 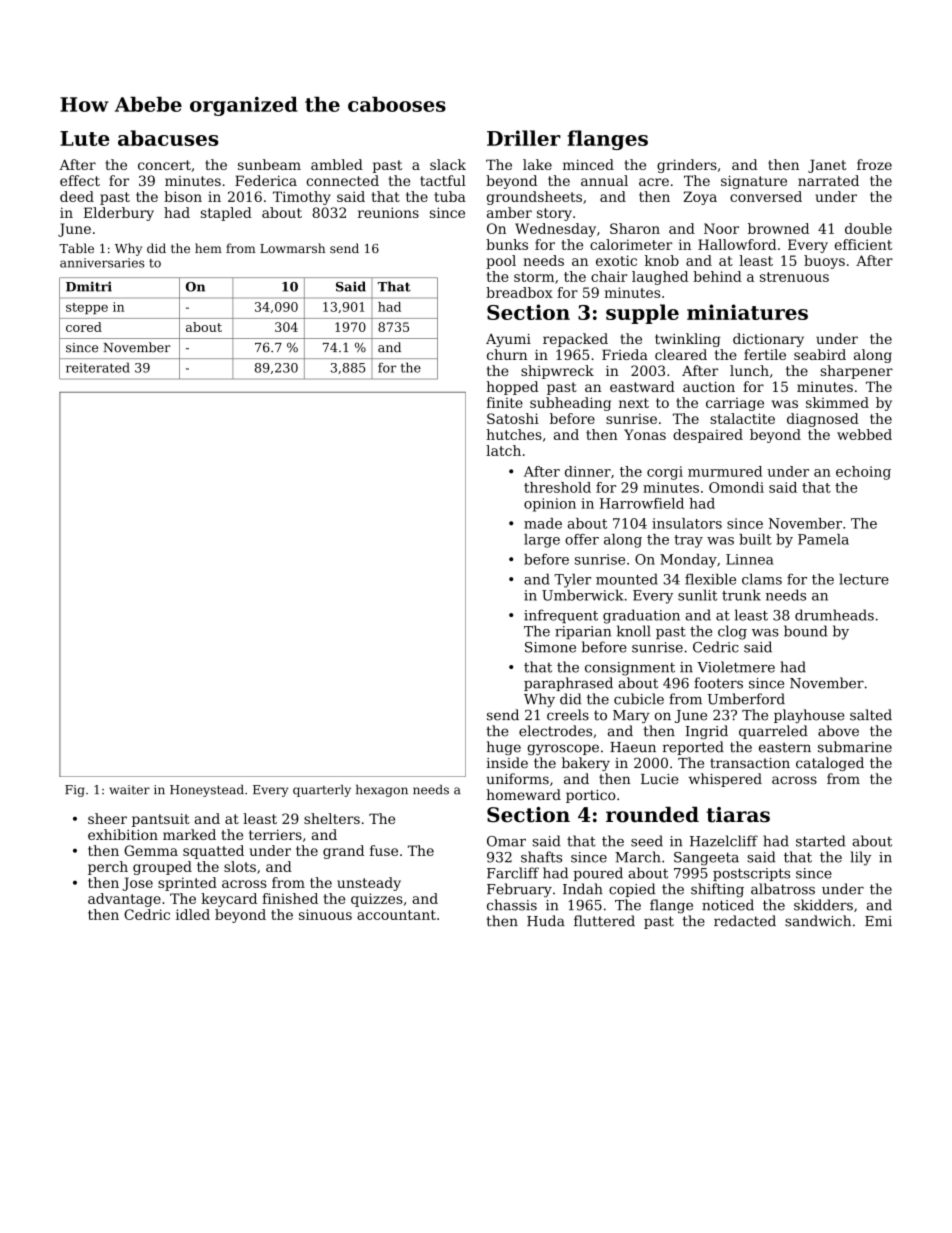 I want to click on pantsuit, so click(x=161, y=820).
